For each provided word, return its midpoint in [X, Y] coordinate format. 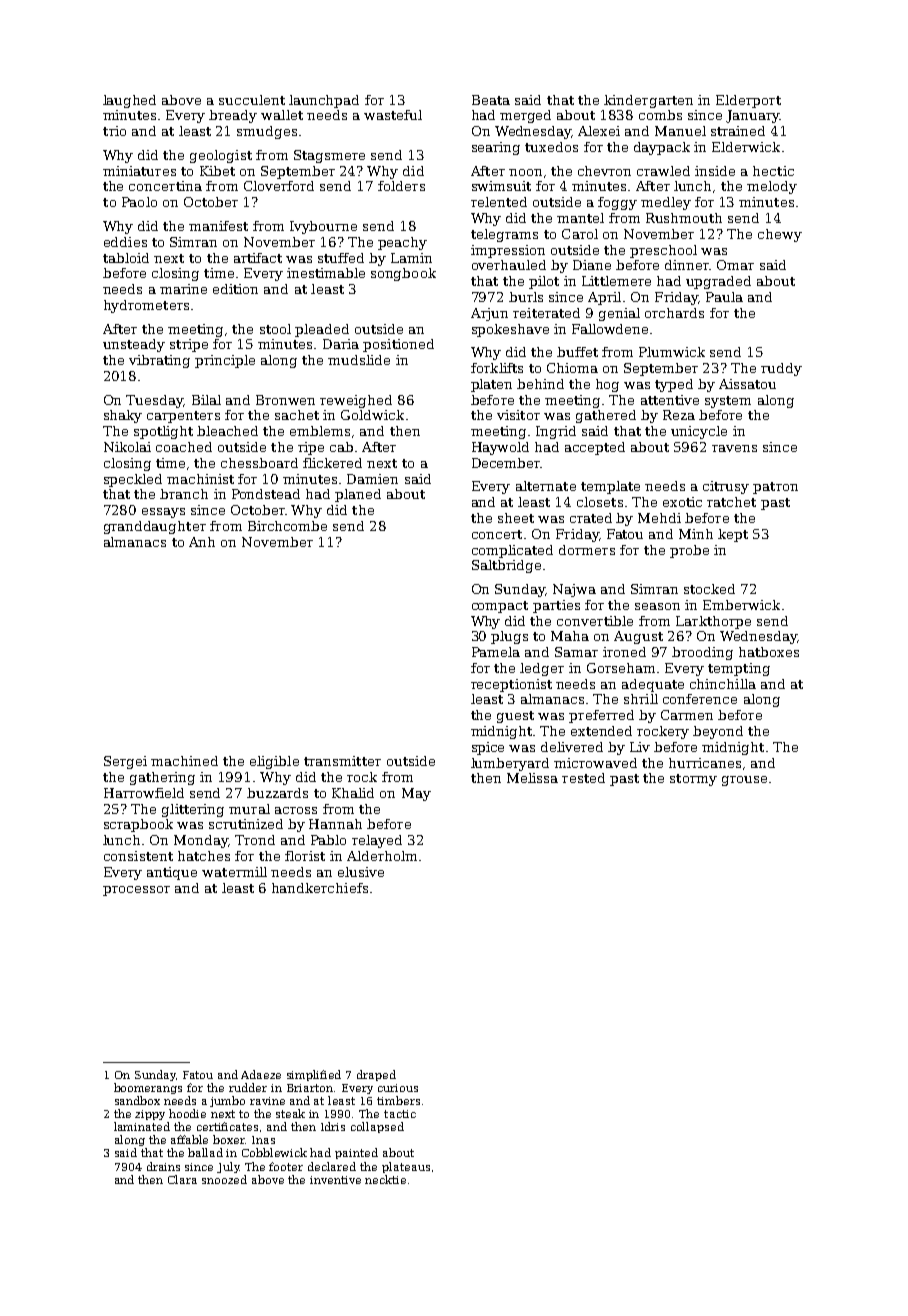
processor [136, 891]
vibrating [159, 361]
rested [583, 778]
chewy [780, 235]
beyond [718, 732]
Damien [372, 479]
